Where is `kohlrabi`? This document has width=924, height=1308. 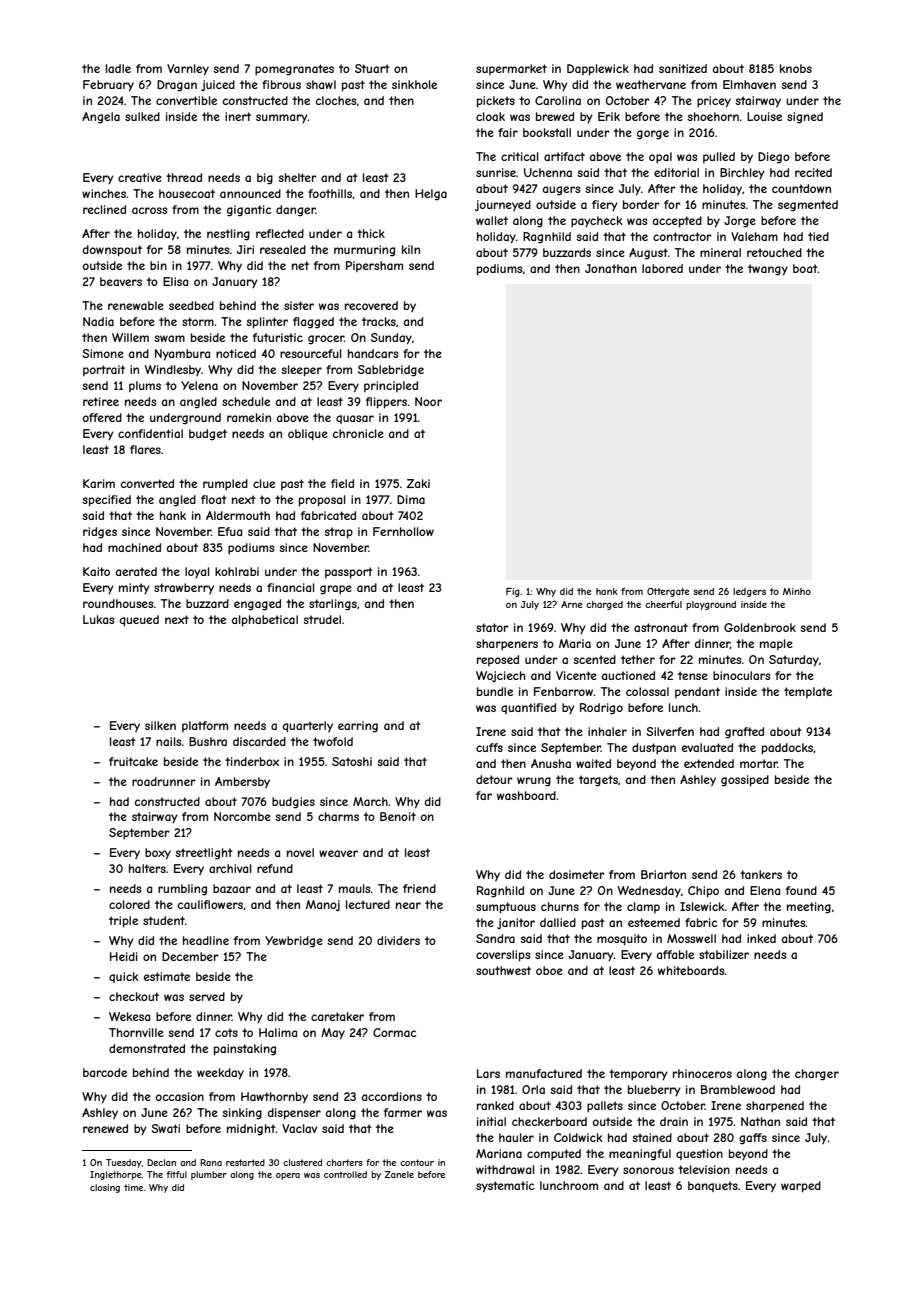 kohlrabi is located at coordinates (237, 571).
